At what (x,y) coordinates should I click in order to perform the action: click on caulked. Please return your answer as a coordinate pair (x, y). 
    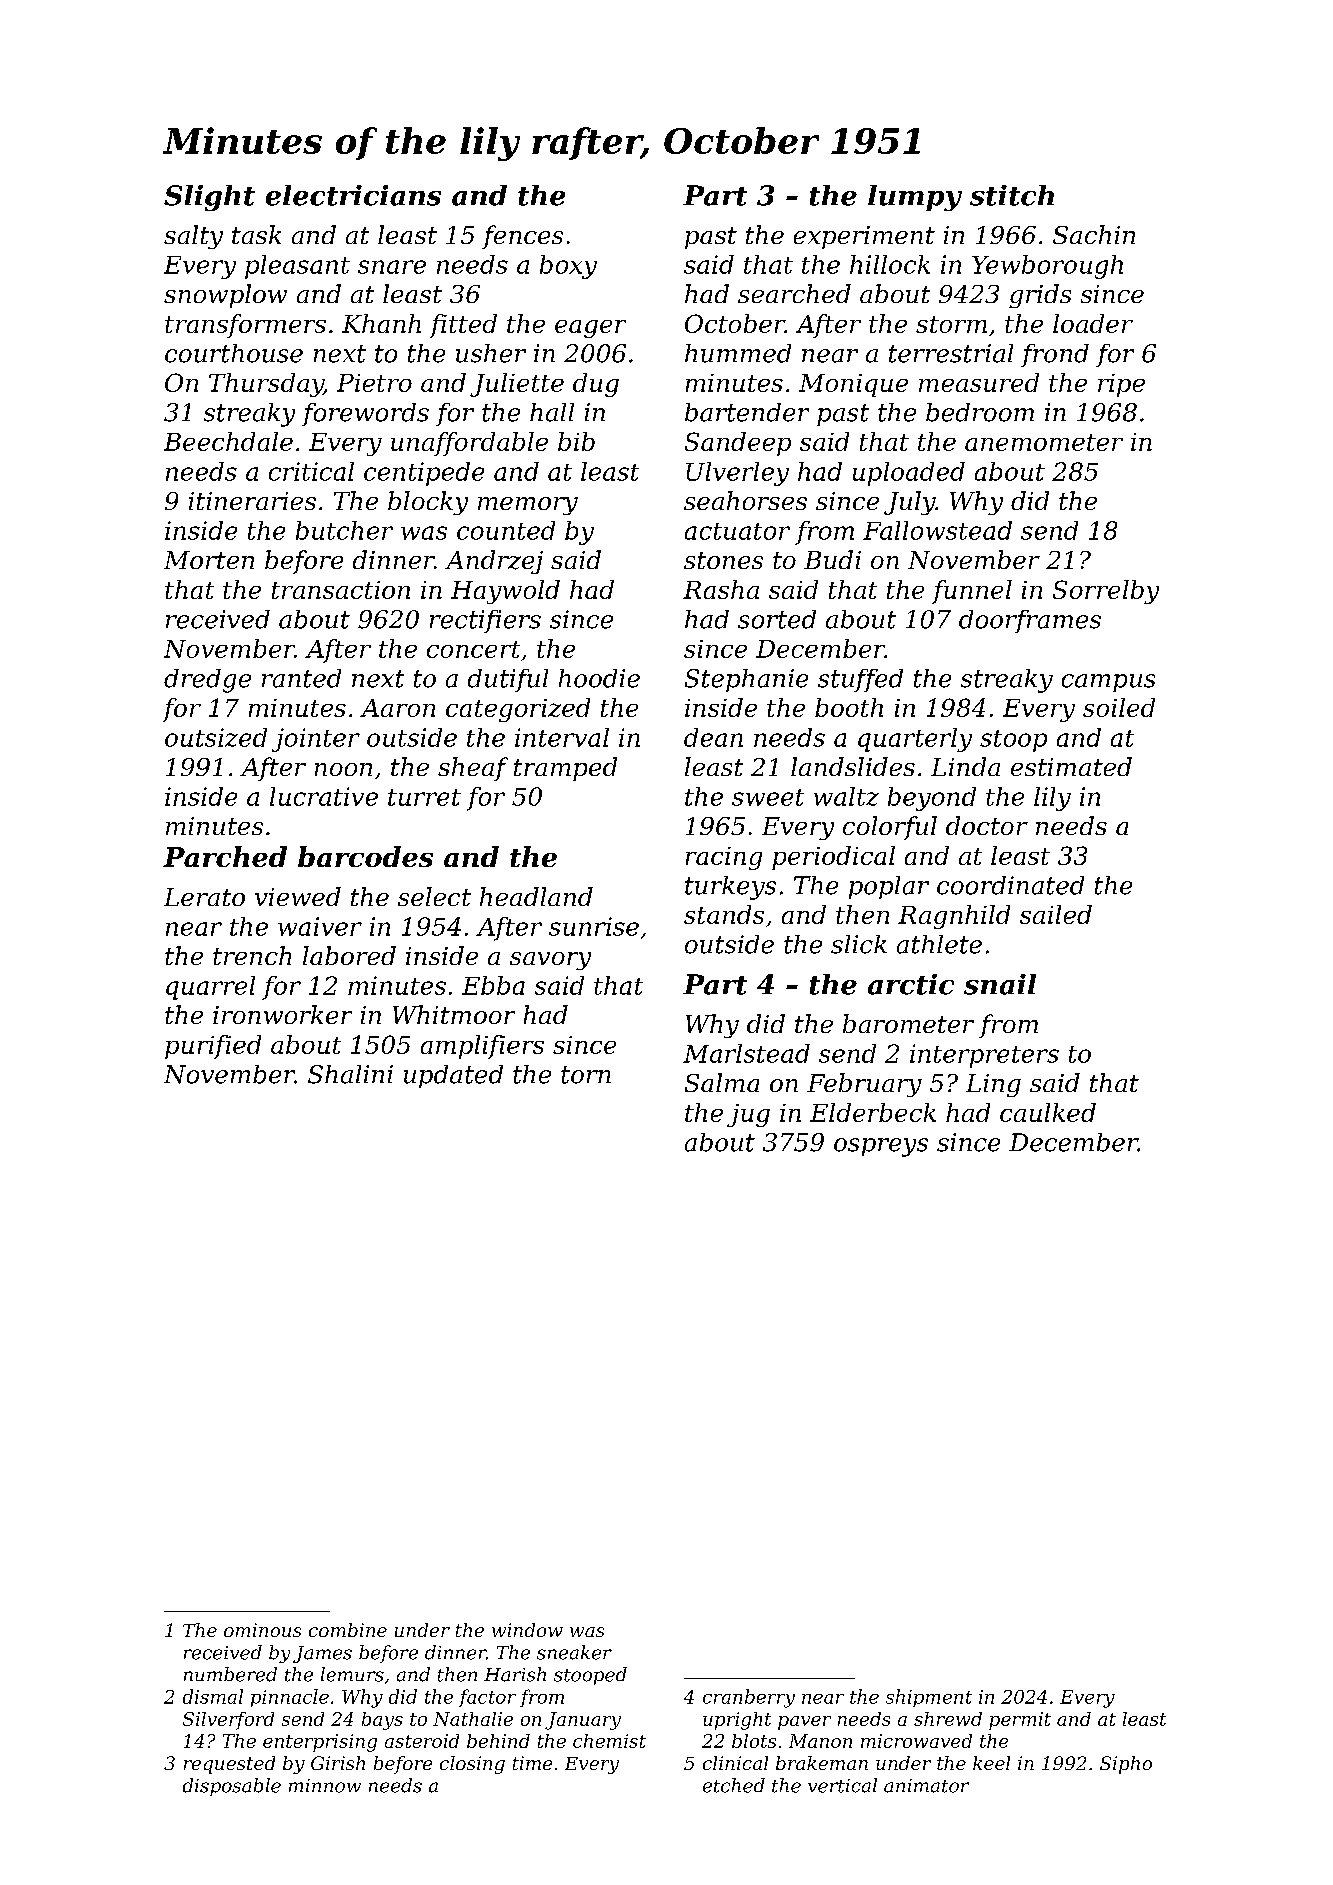
    Looking at the image, I should click on (1048, 1112).
